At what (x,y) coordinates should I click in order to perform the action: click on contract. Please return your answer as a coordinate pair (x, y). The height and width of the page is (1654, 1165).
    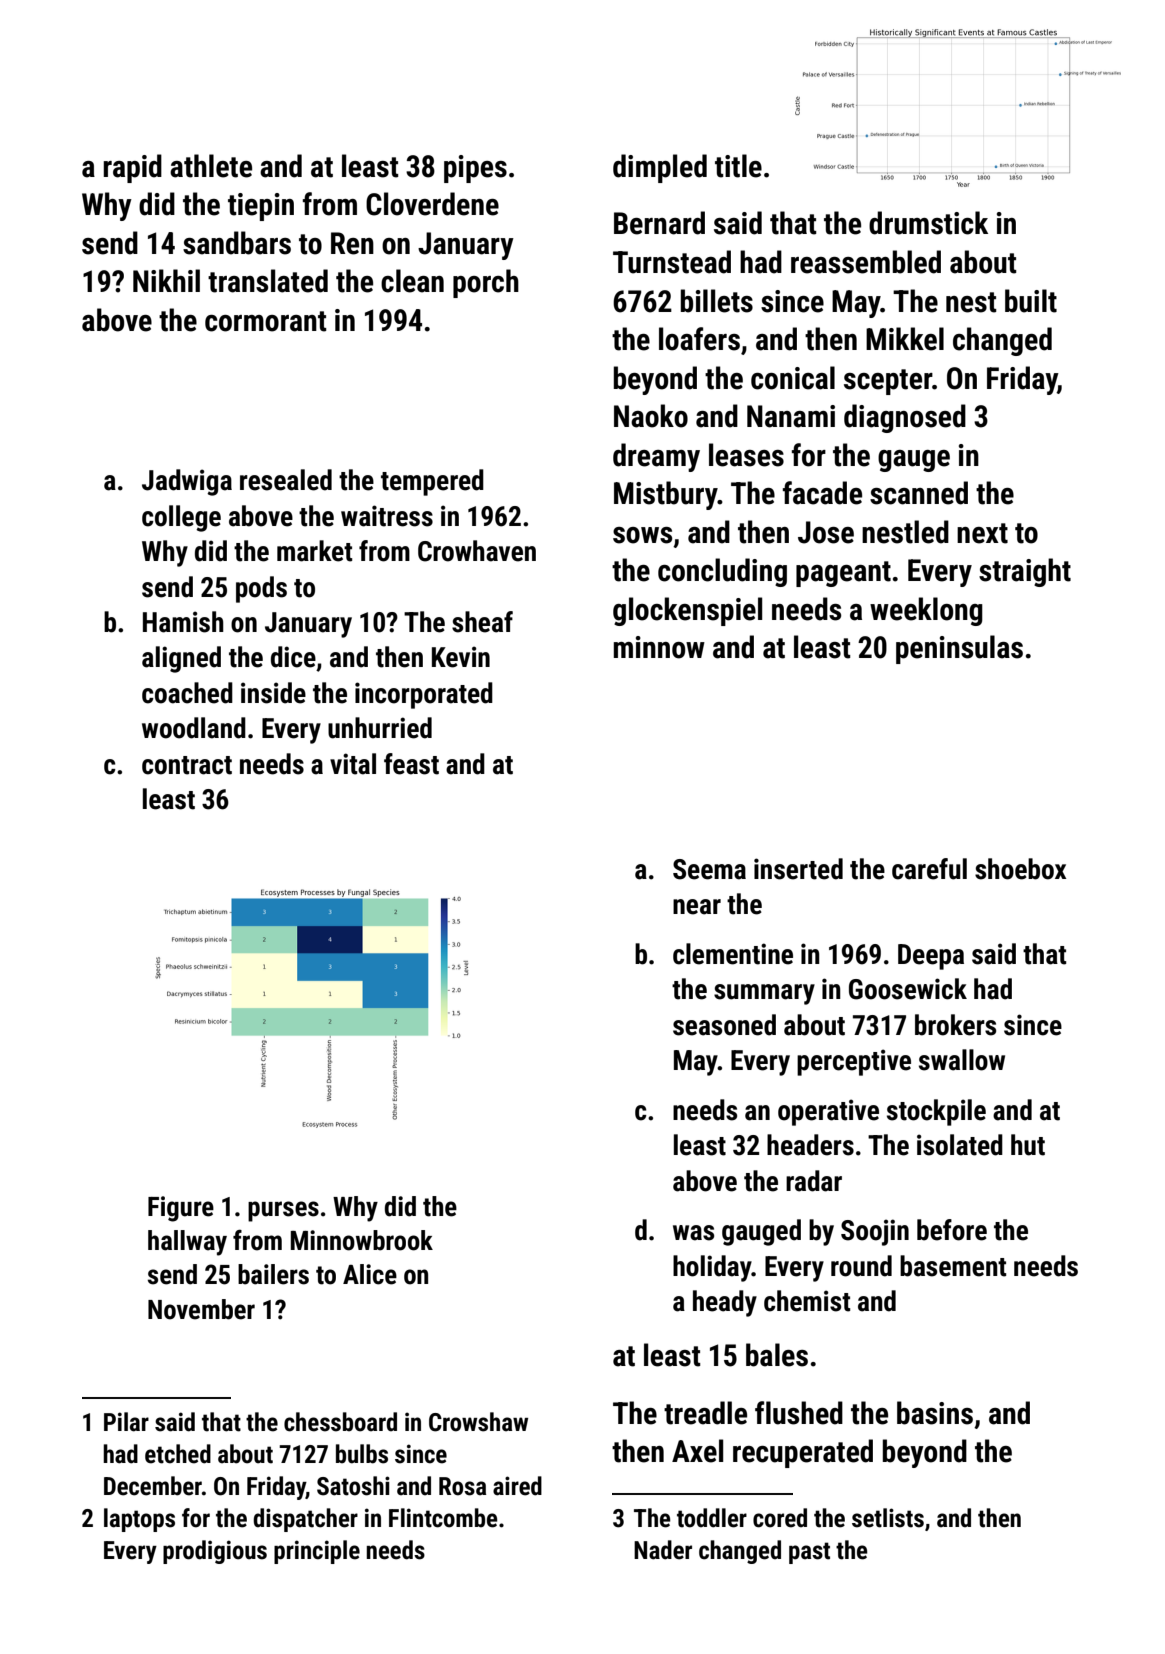
    Looking at the image, I should click on (187, 765).
